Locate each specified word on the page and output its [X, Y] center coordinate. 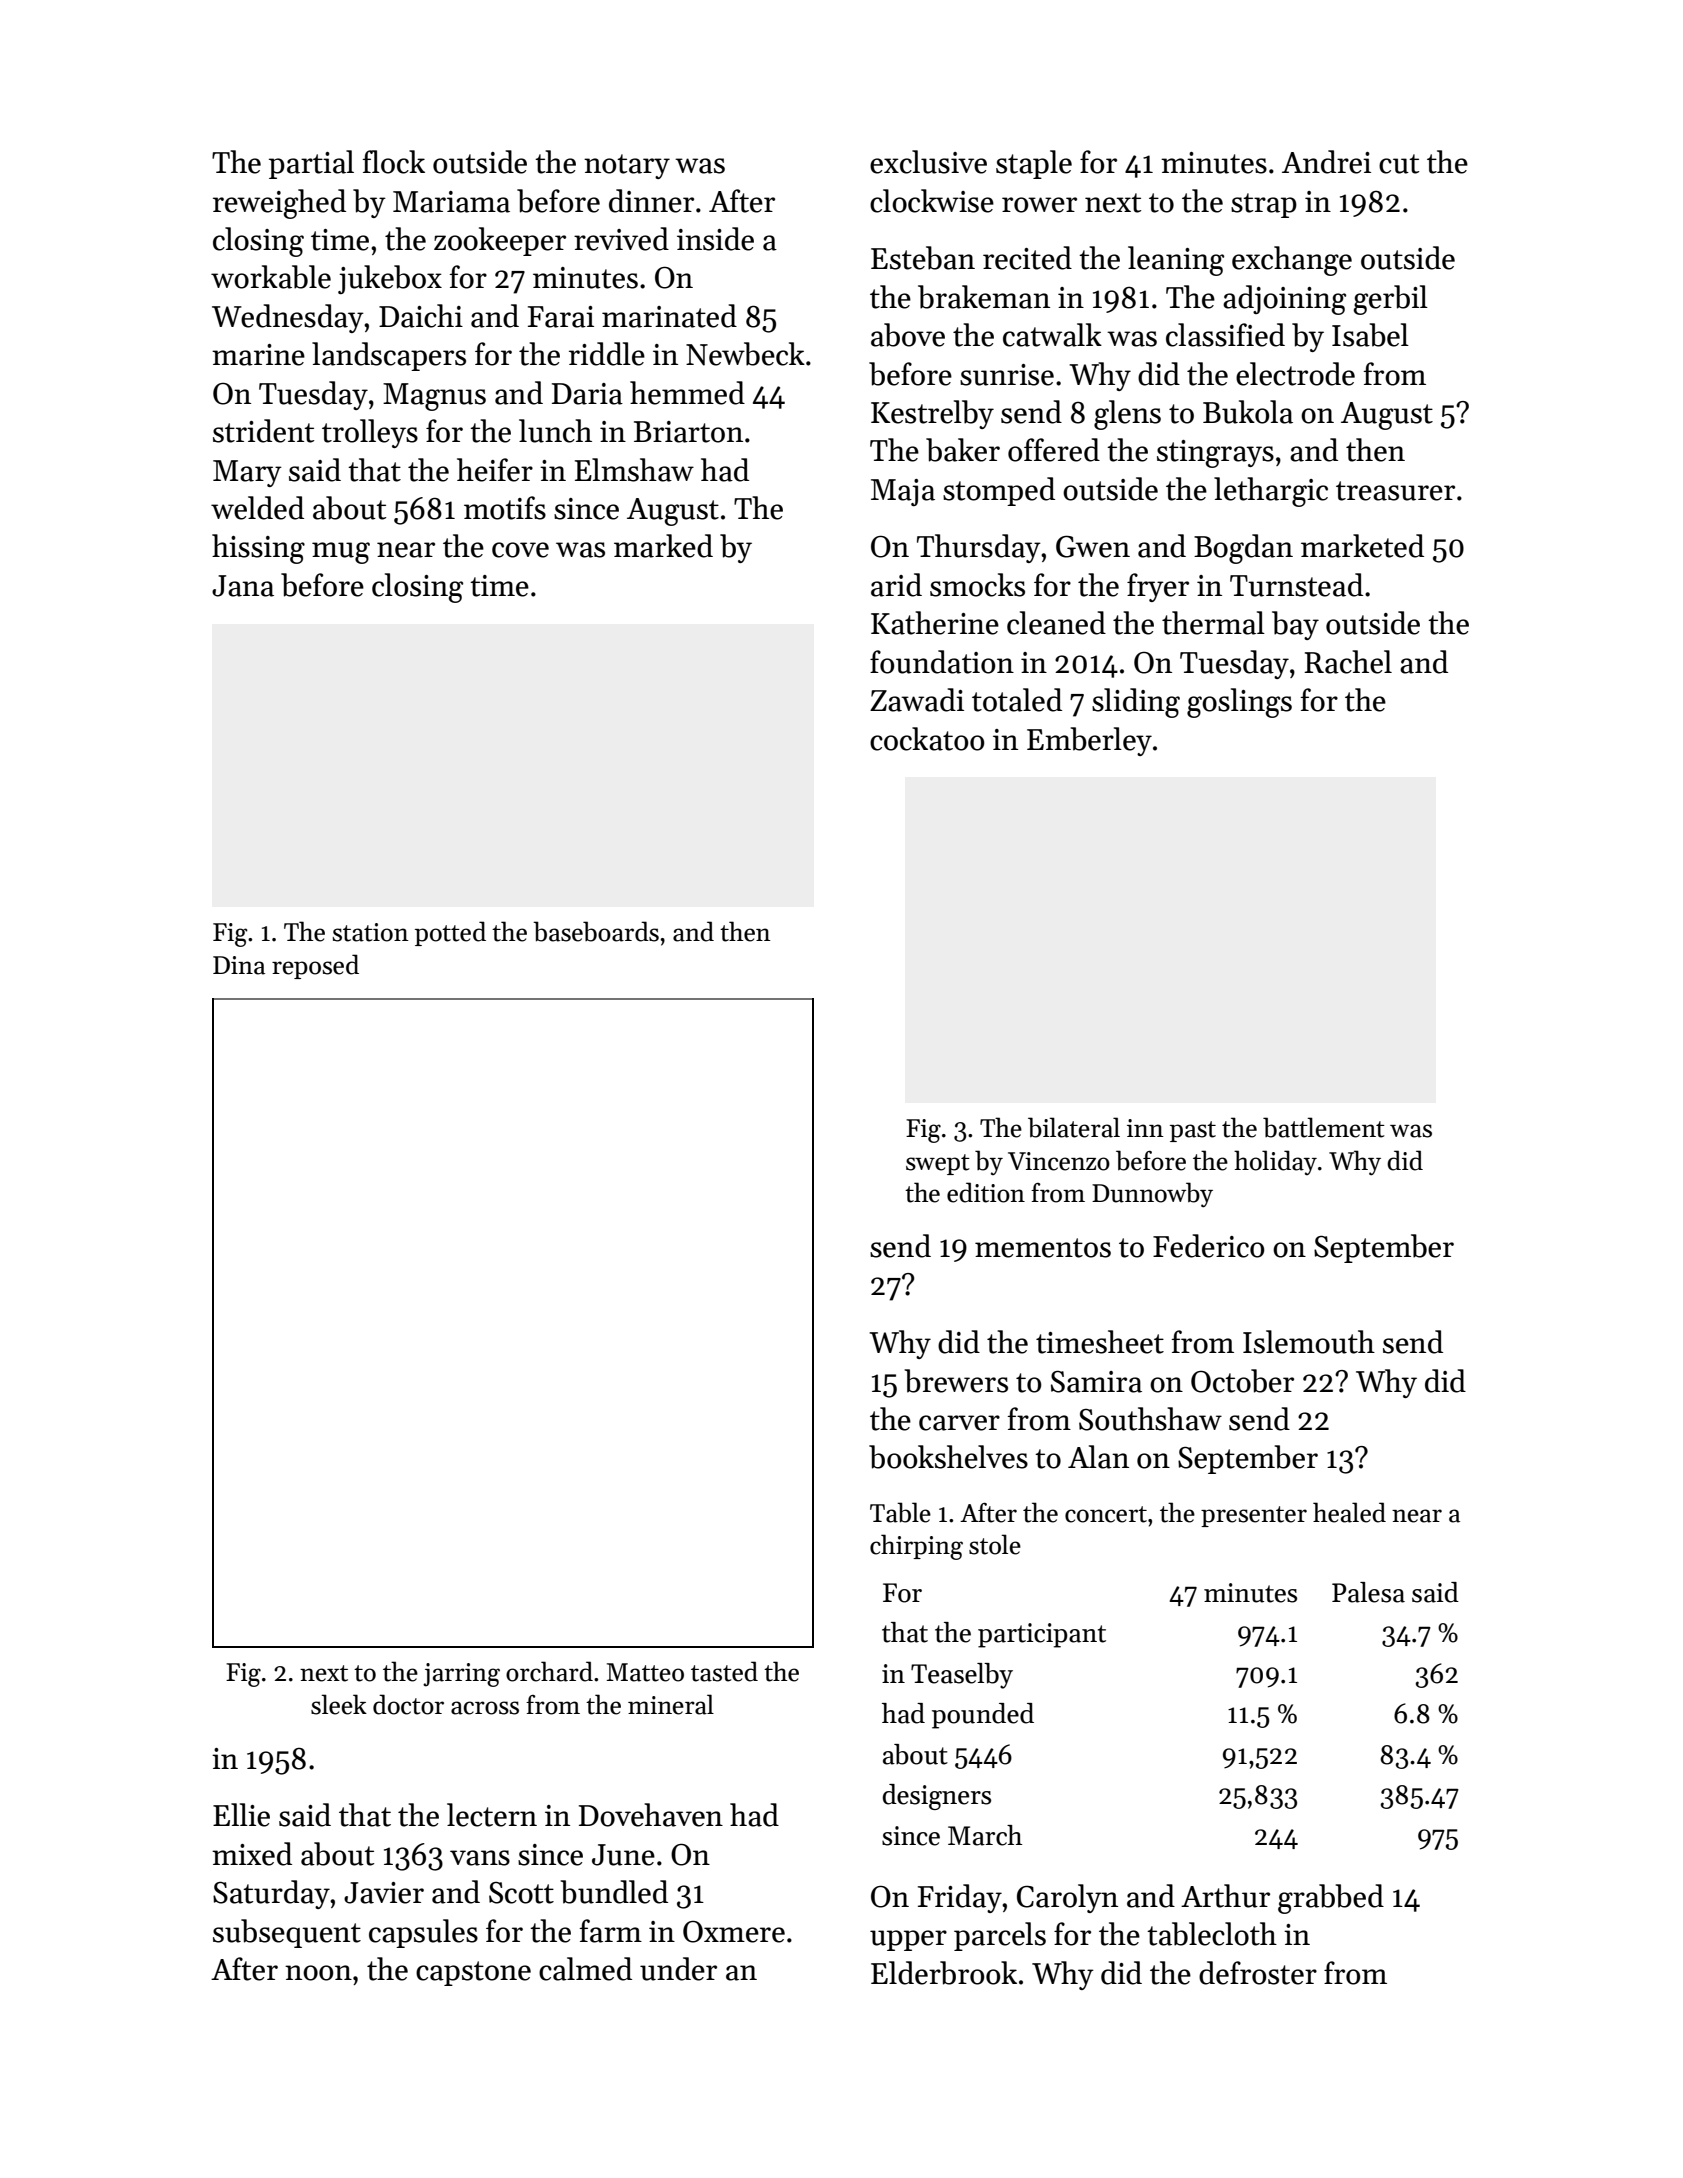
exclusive [928, 162]
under [678, 1969]
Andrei [1326, 162]
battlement [1324, 1127]
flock [394, 162]
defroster [1258, 1973]
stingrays [1215, 454]
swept [938, 1164]
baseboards [596, 931]
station [370, 932]
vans [480, 1858]
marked [663, 546]
